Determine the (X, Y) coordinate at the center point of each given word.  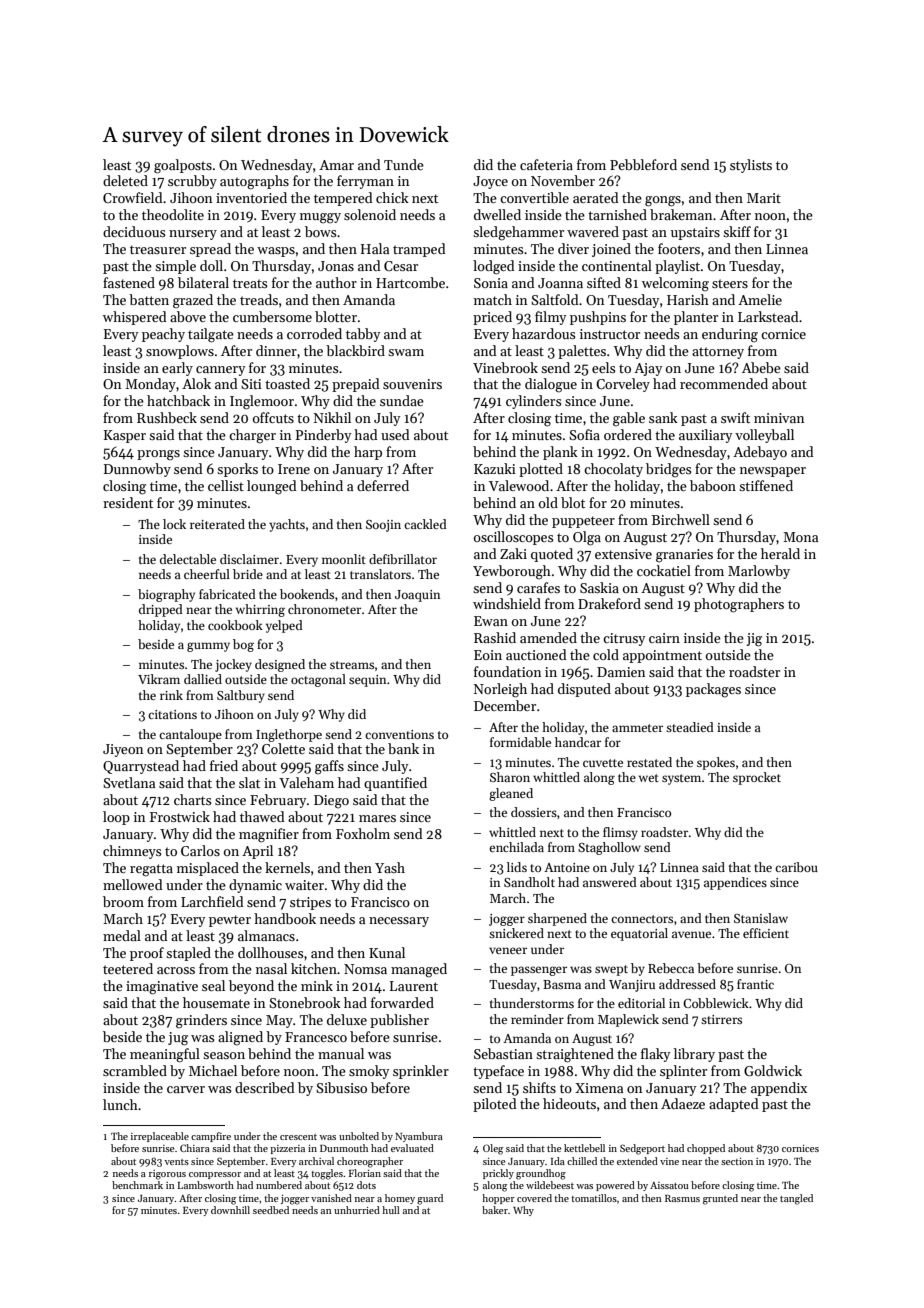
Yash (390, 867)
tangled (796, 1199)
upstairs (695, 233)
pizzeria (287, 1149)
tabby (363, 335)
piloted (495, 1105)
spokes (716, 763)
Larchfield (212, 901)
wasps (276, 252)
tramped (419, 250)
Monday (150, 385)
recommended (724, 383)
